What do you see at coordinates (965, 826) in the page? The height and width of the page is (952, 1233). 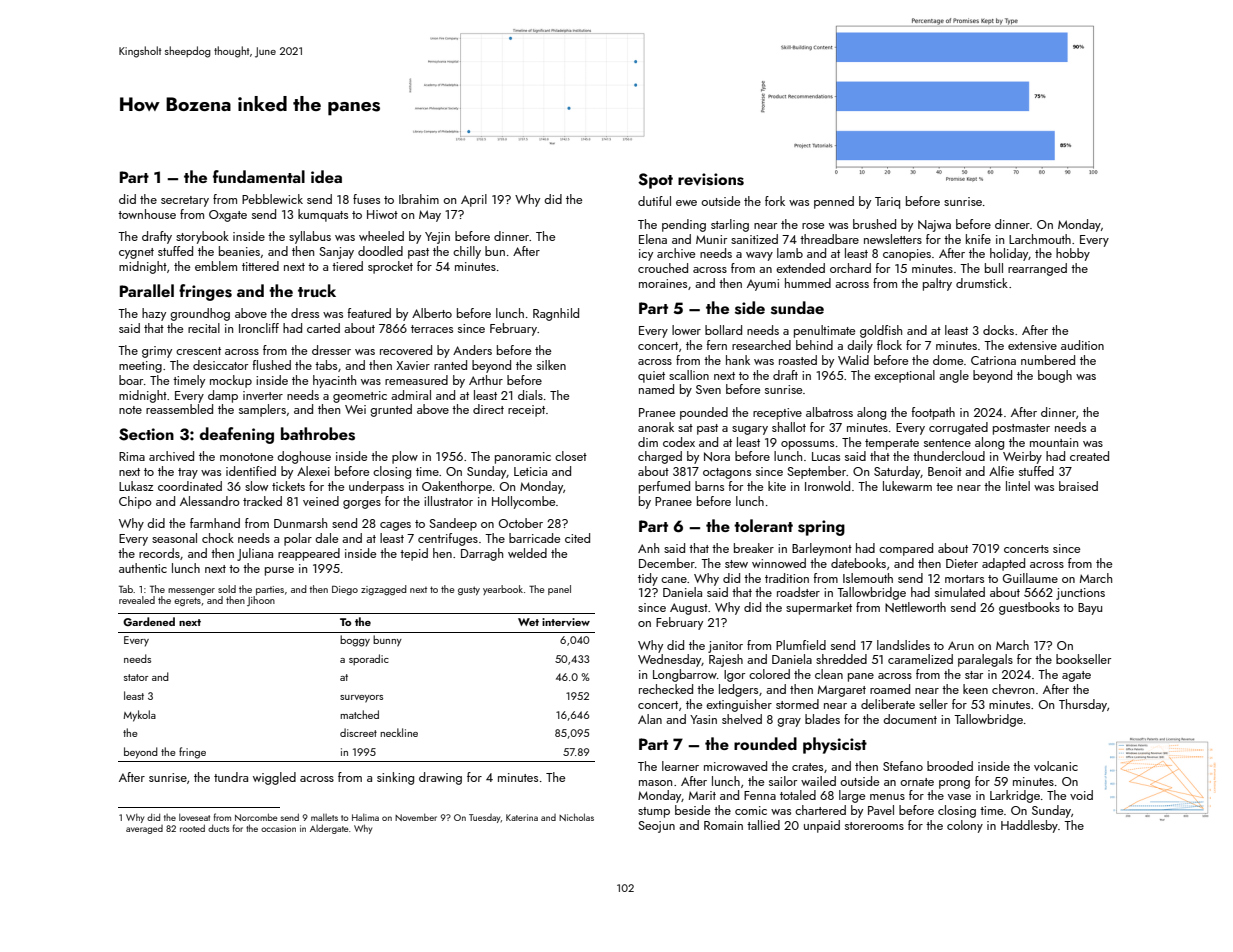 I see `colony` at bounding box center [965, 826].
